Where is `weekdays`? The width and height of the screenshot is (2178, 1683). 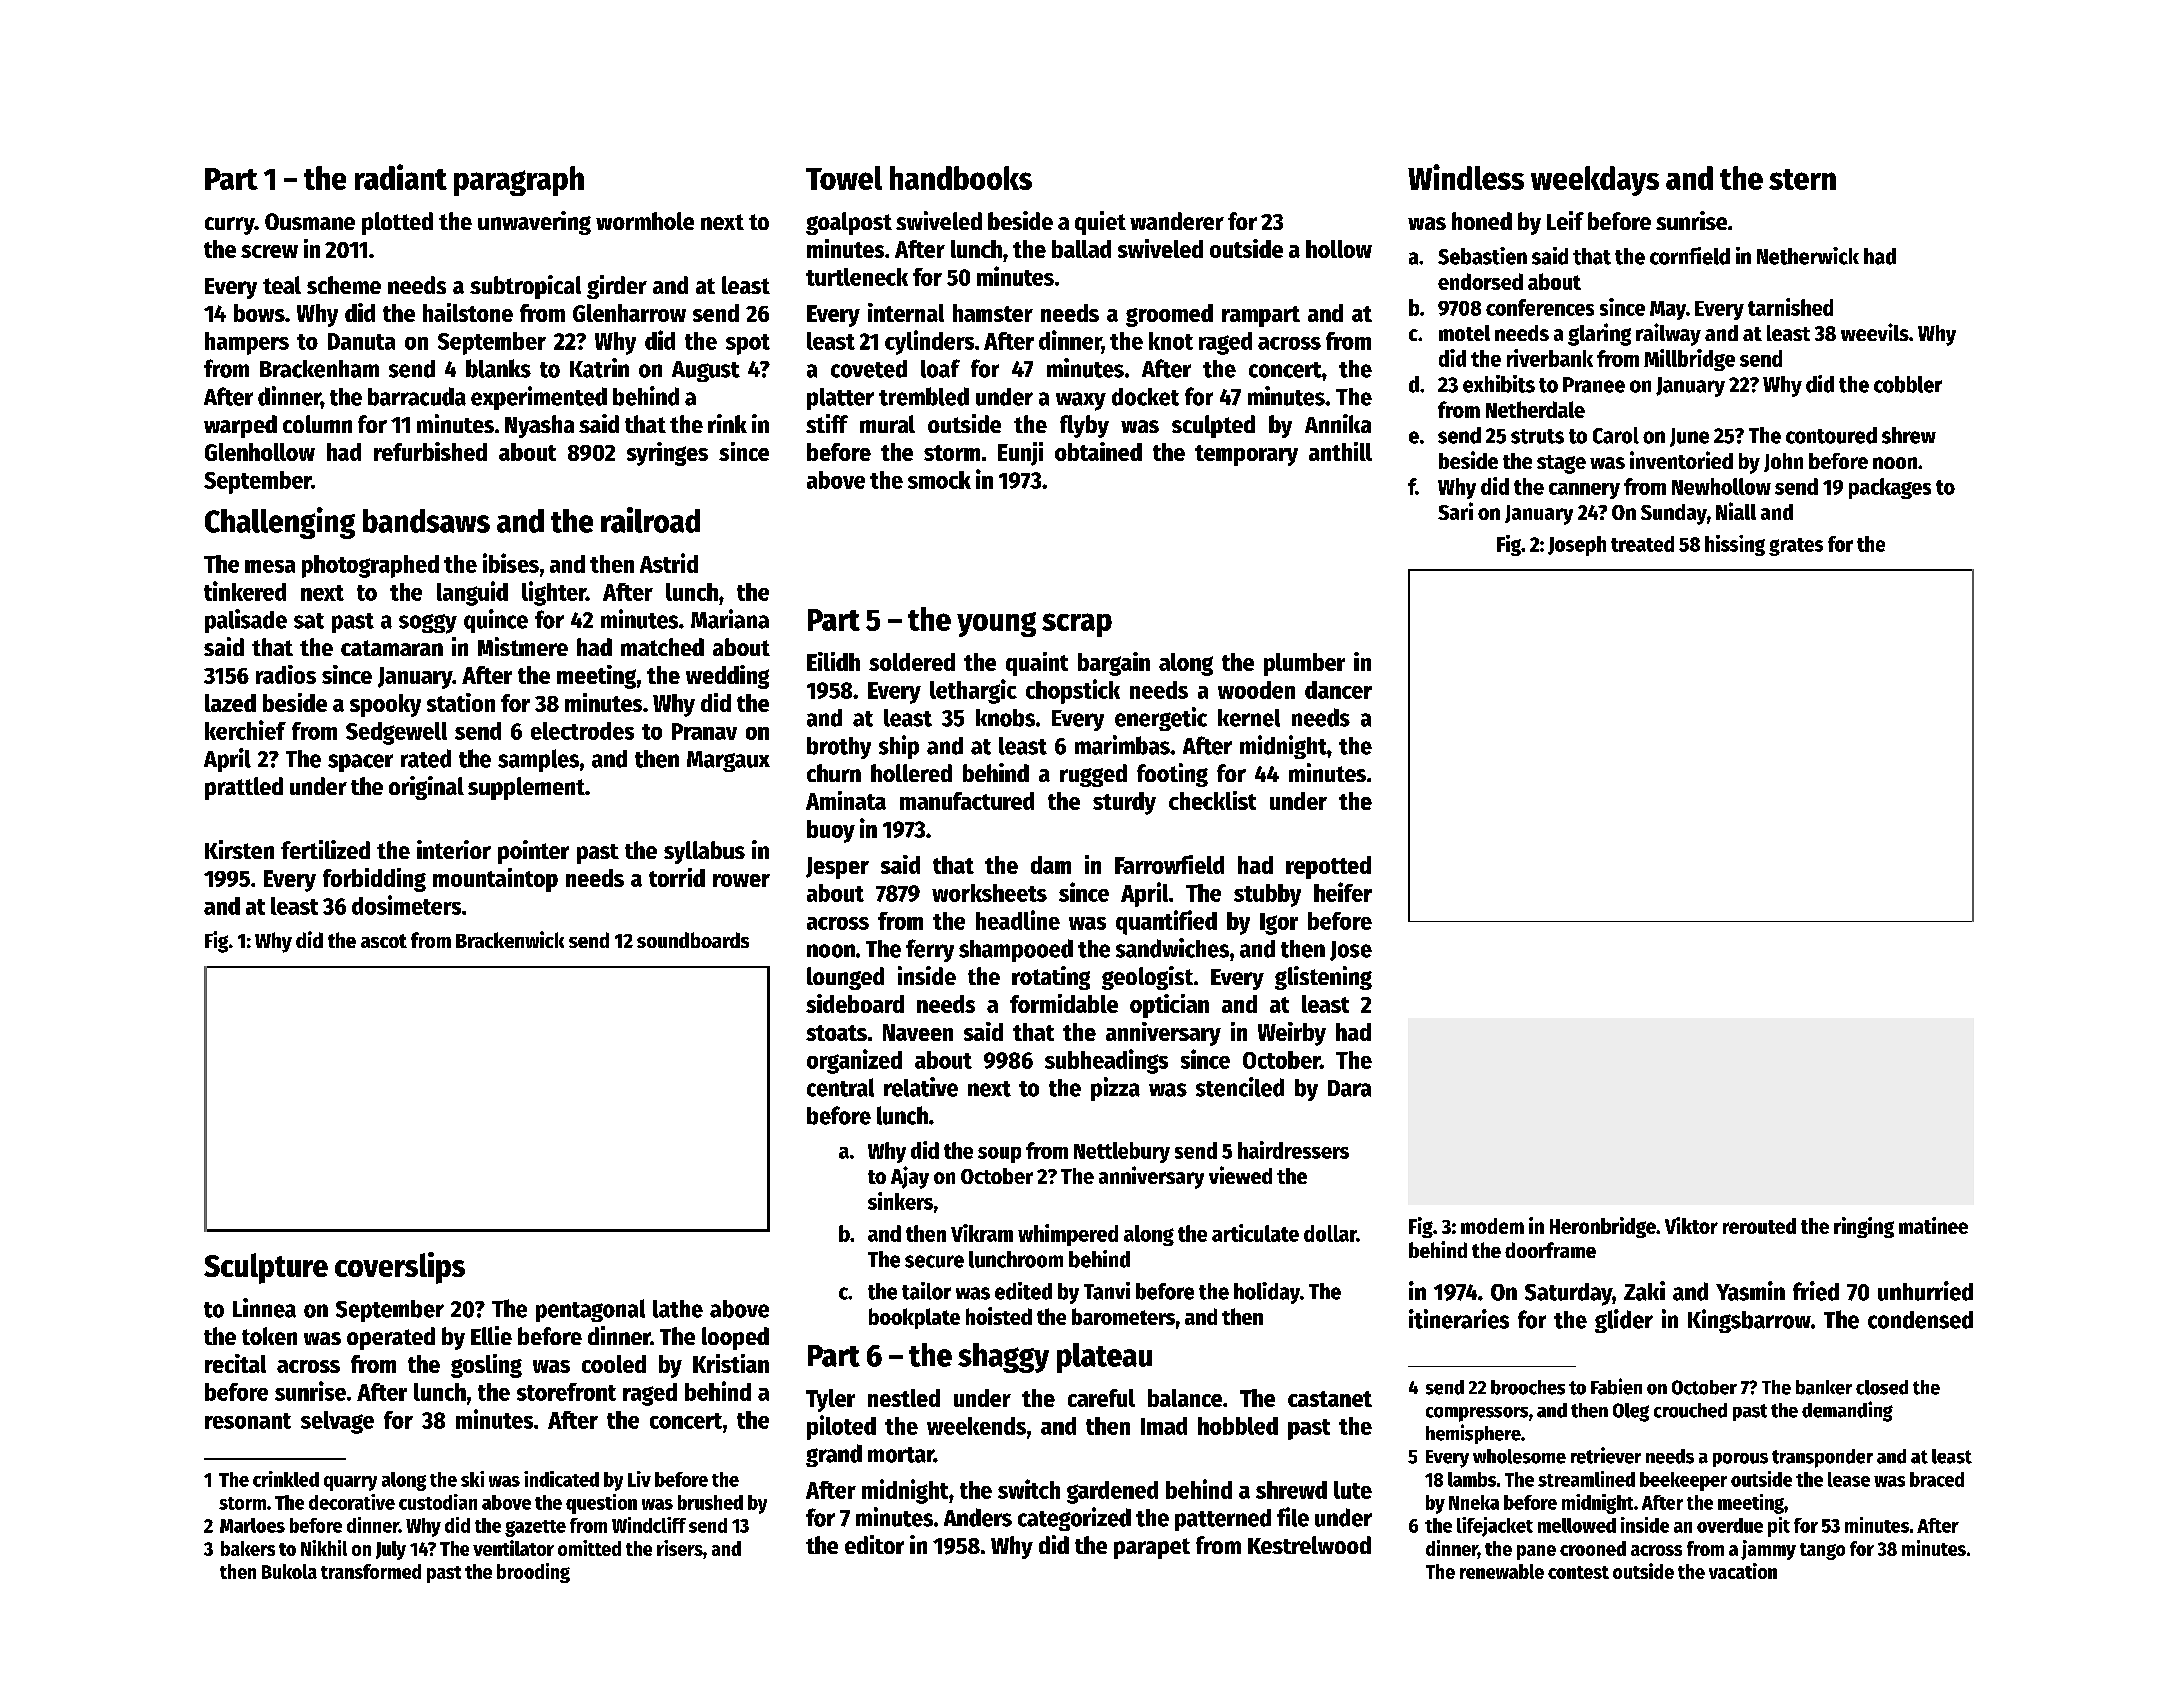 weekdays is located at coordinates (1595, 181).
